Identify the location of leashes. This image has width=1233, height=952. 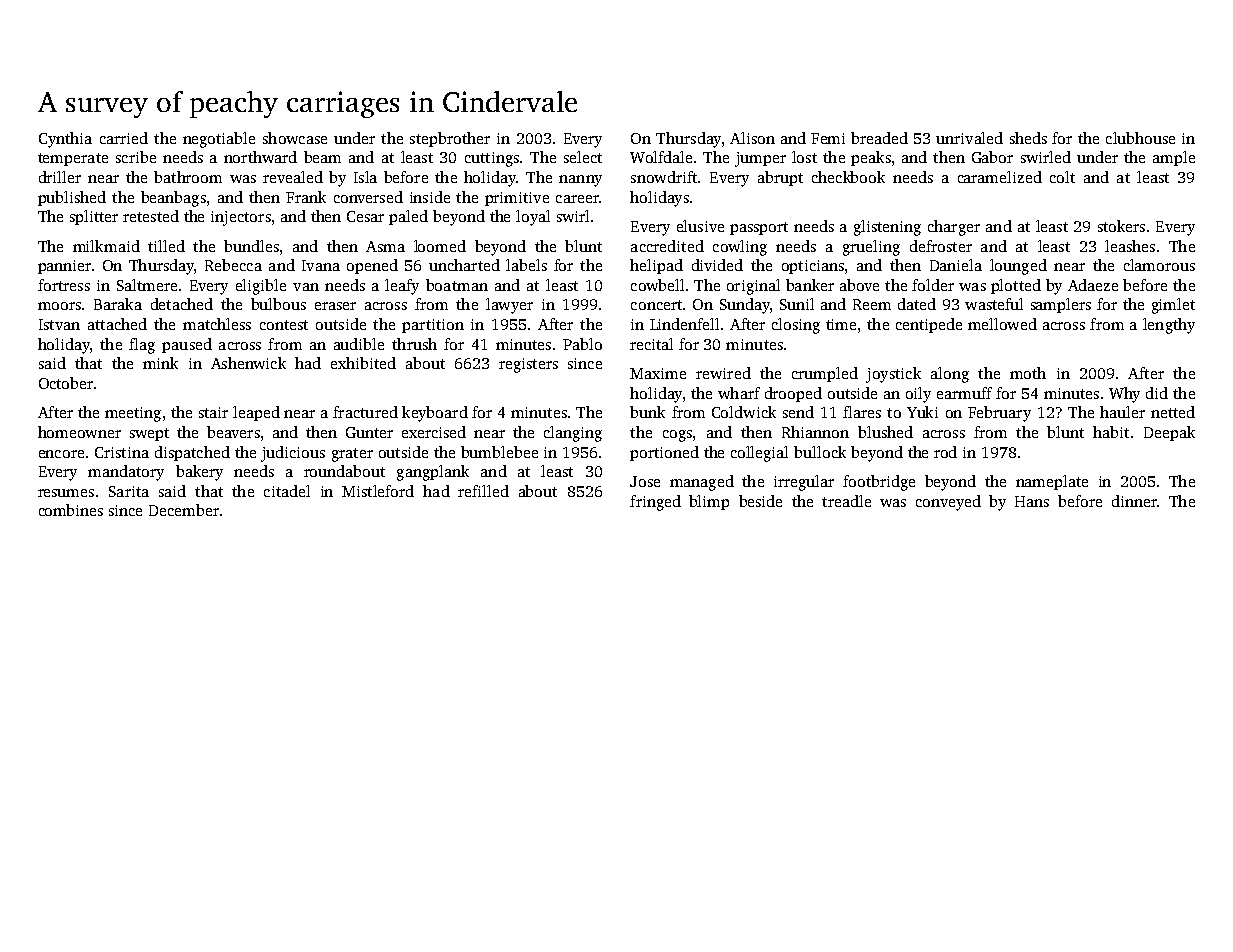
(1130, 246).
